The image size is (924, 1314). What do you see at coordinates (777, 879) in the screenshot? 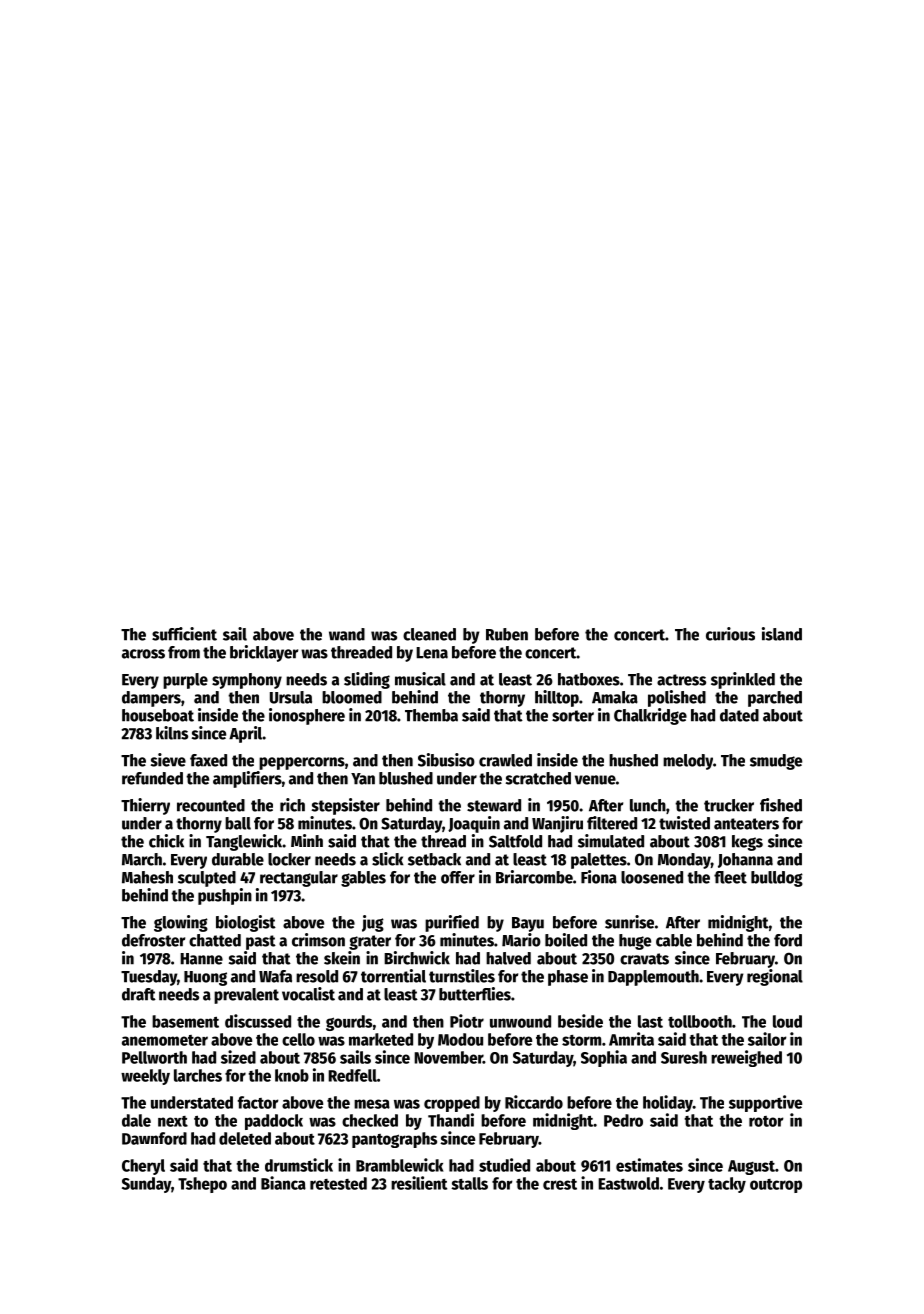
I see `bulldog` at bounding box center [777, 879].
